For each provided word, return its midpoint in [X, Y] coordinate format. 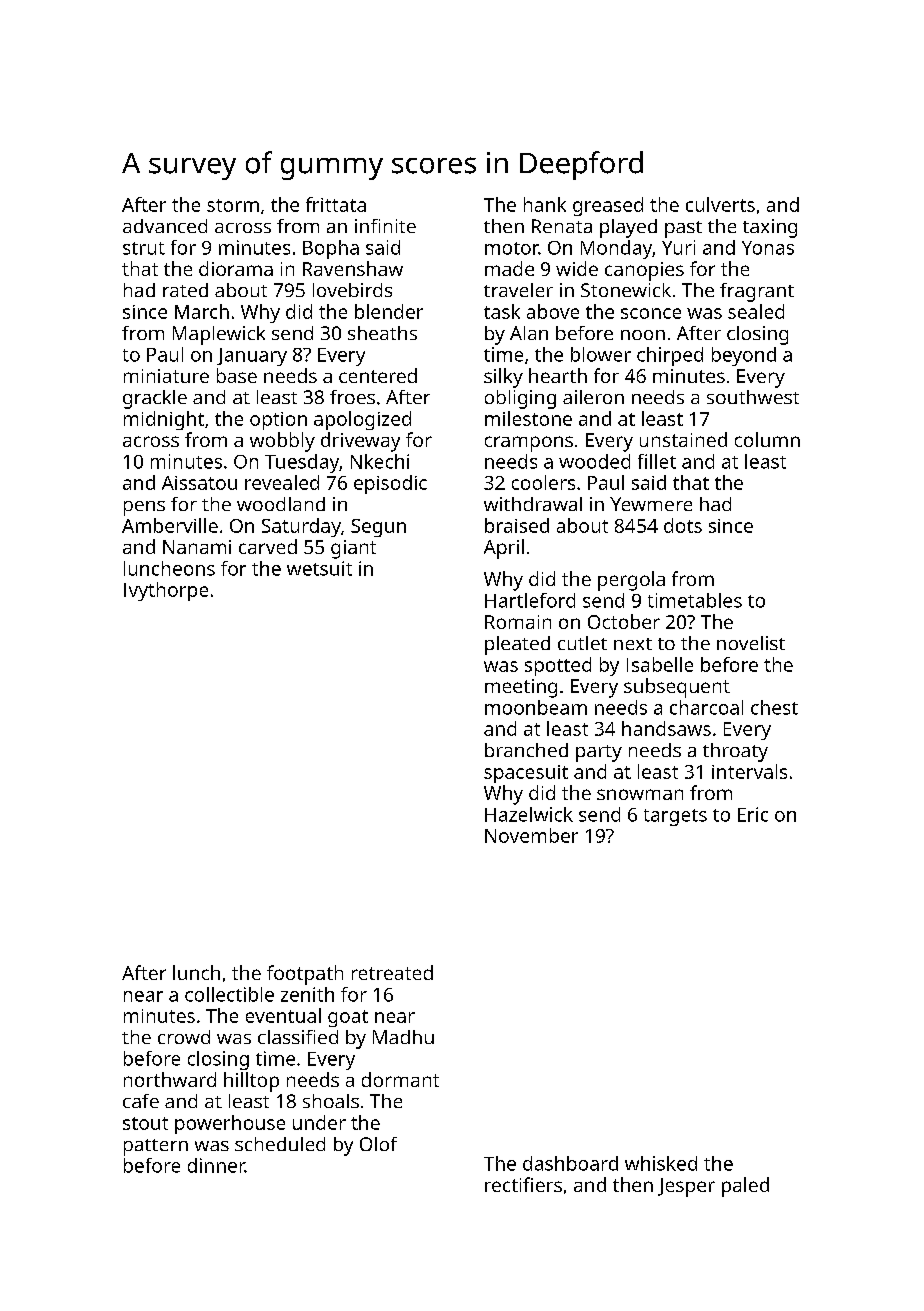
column [767, 439]
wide [577, 268]
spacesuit [526, 774]
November [531, 835]
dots [683, 525]
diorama [236, 268]
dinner [216, 1165]
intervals [749, 771]
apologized [362, 420]
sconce [651, 313]
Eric [753, 814]
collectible [229, 994]
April [504, 549]
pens [144, 508]
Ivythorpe [166, 591]
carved [268, 546]
